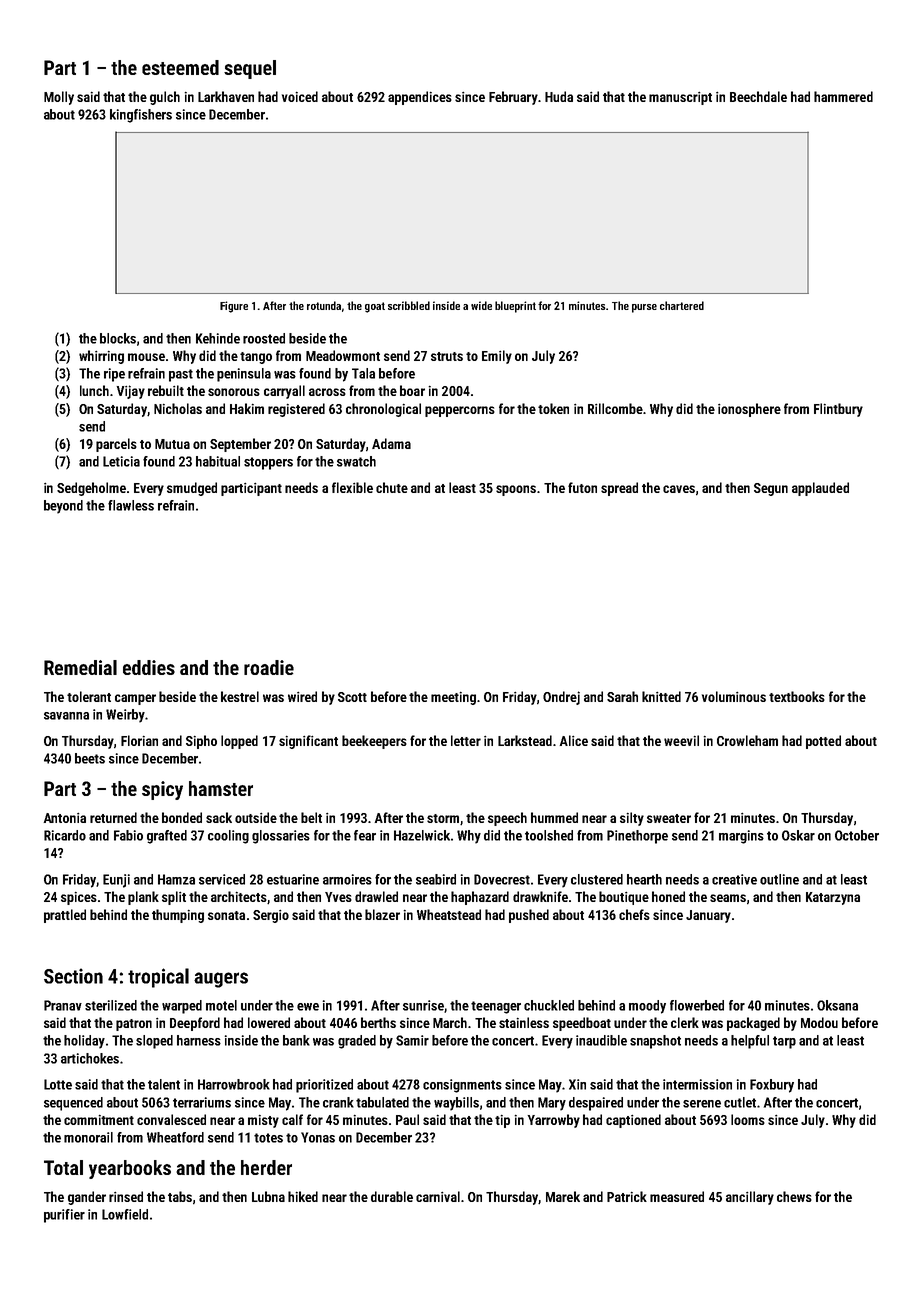 The width and height of the page is (924, 1308). Describe the element at coordinates (460, 411) in the page. I see `peppercorns` at that location.
